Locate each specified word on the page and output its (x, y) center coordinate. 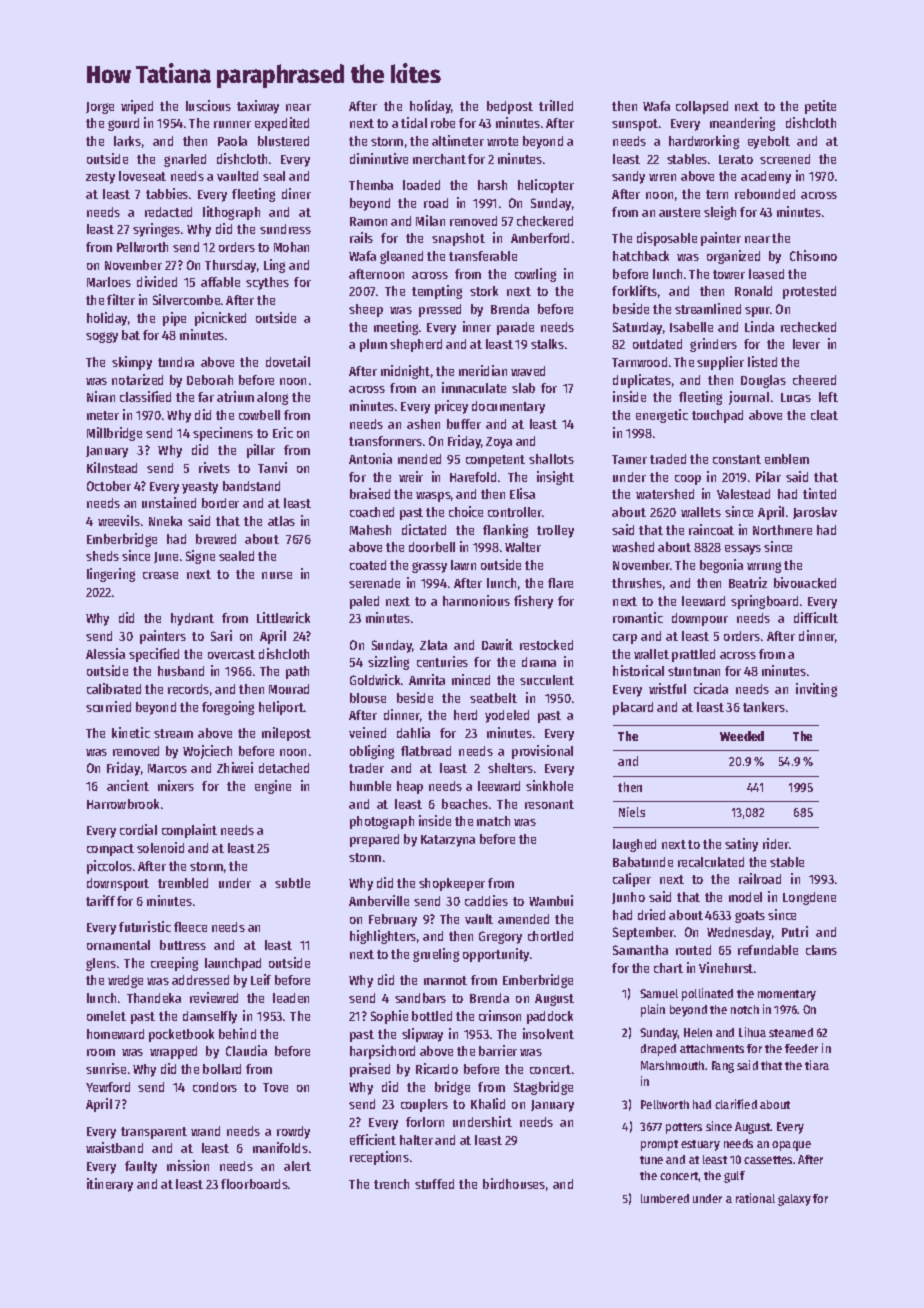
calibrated (114, 688)
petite (820, 107)
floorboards (254, 1184)
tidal (414, 122)
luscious (208, 105)
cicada (711, 688)
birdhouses (514, 1183)
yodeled (507, 716)
